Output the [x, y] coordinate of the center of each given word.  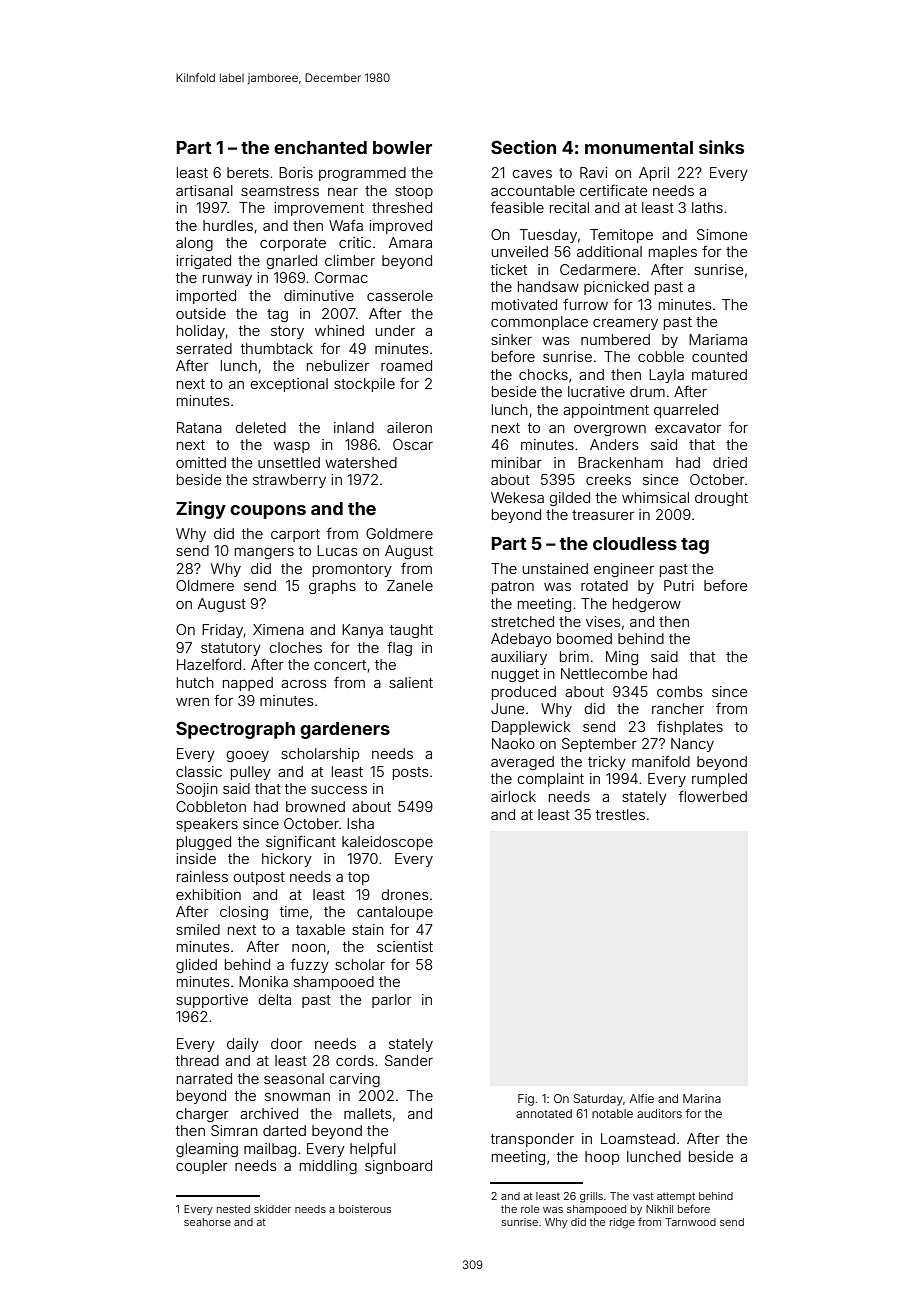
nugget [515, 675]
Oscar [413, 444]
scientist [405, 946]
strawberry [289, 481]
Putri [679, 585]
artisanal [204, 190]
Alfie [642, 1098]
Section [523, 147]
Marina [702, 1098]
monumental [639, 147]
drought [721, 499]
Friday [222, 631]
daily [243, 1045]
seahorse [207, 1222]
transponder [532, 1140]
